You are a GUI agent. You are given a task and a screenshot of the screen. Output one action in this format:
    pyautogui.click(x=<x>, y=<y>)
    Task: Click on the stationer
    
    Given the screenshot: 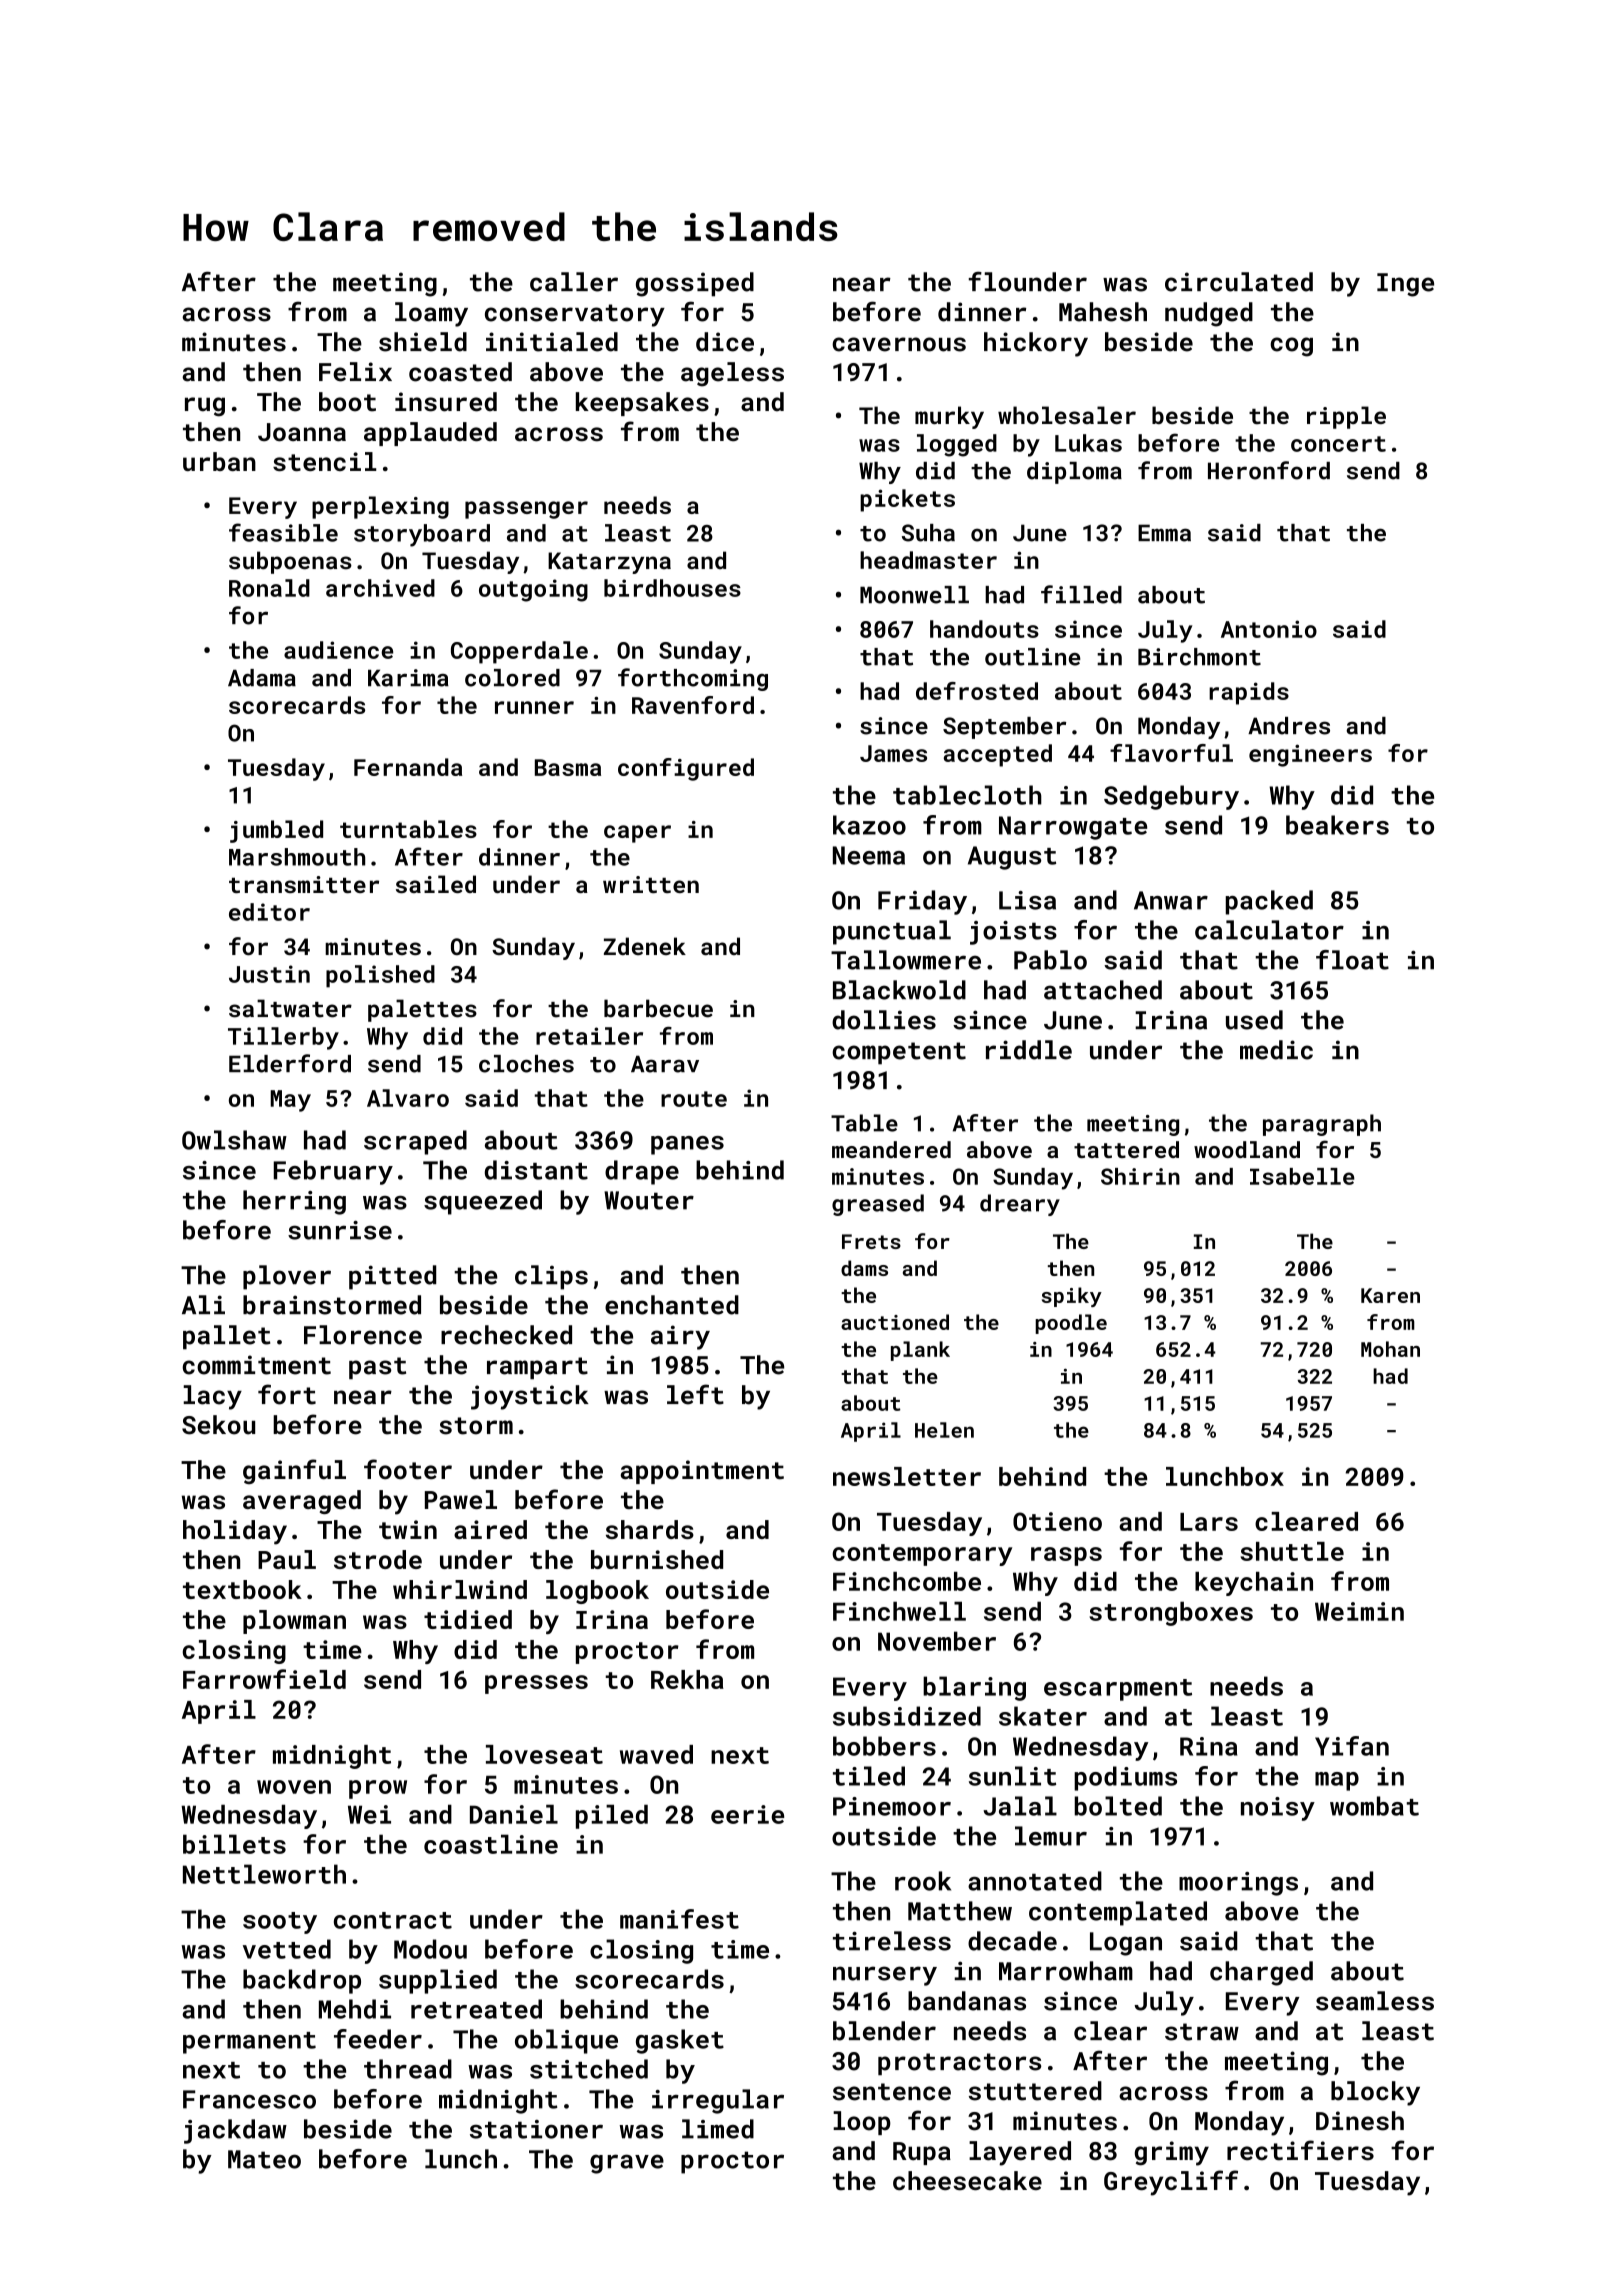 What is the action you would take?
    pyautogui.click(x=536, y=2129)
